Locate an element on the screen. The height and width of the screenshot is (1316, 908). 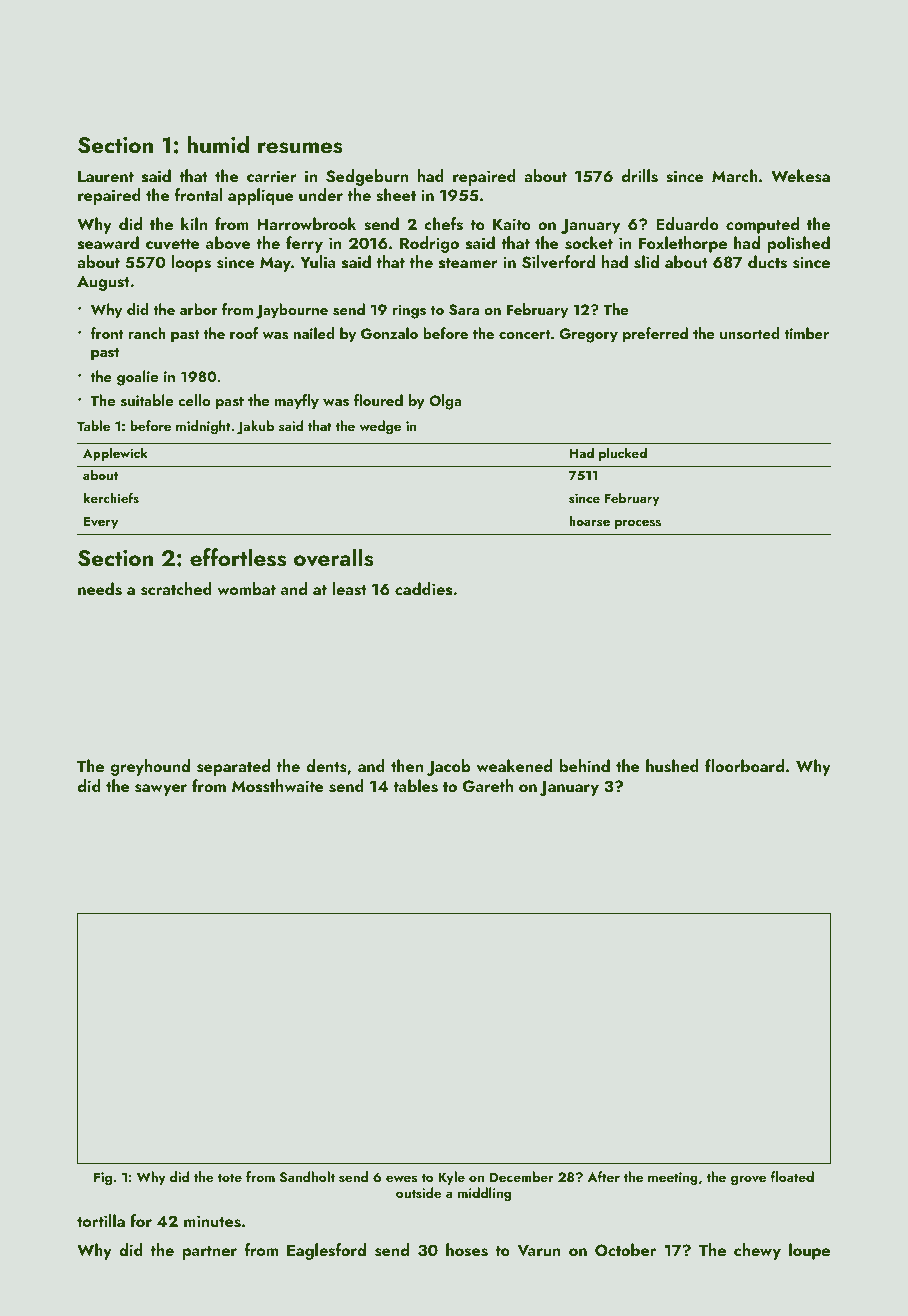
sawyer is located at coordinates (161, 790).
